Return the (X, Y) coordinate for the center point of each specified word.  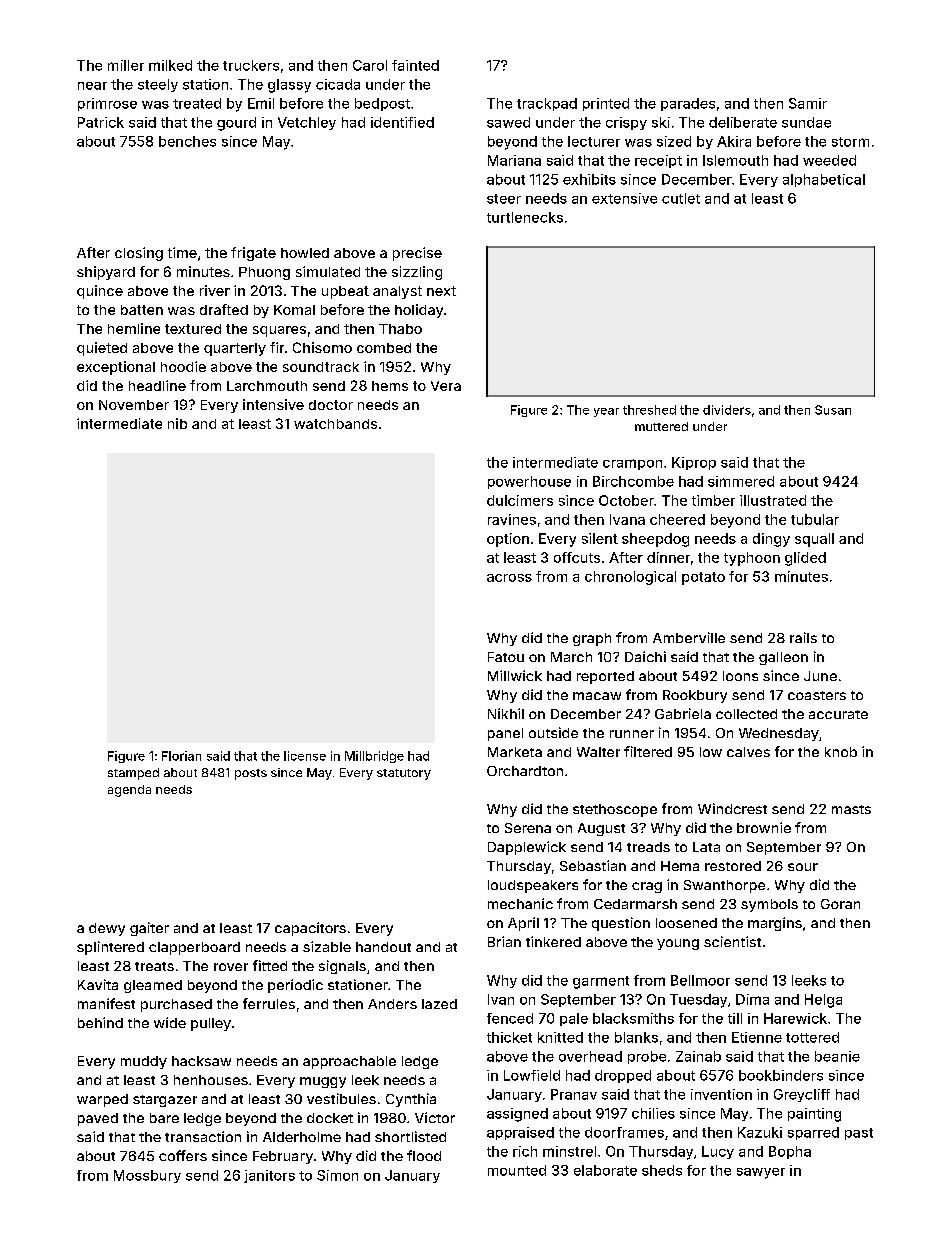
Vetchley (307, 123)
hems (390, 386)
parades (688, 104)
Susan (833, 410)
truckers (251, 65)
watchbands (335, 424)
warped (102, 1100)
